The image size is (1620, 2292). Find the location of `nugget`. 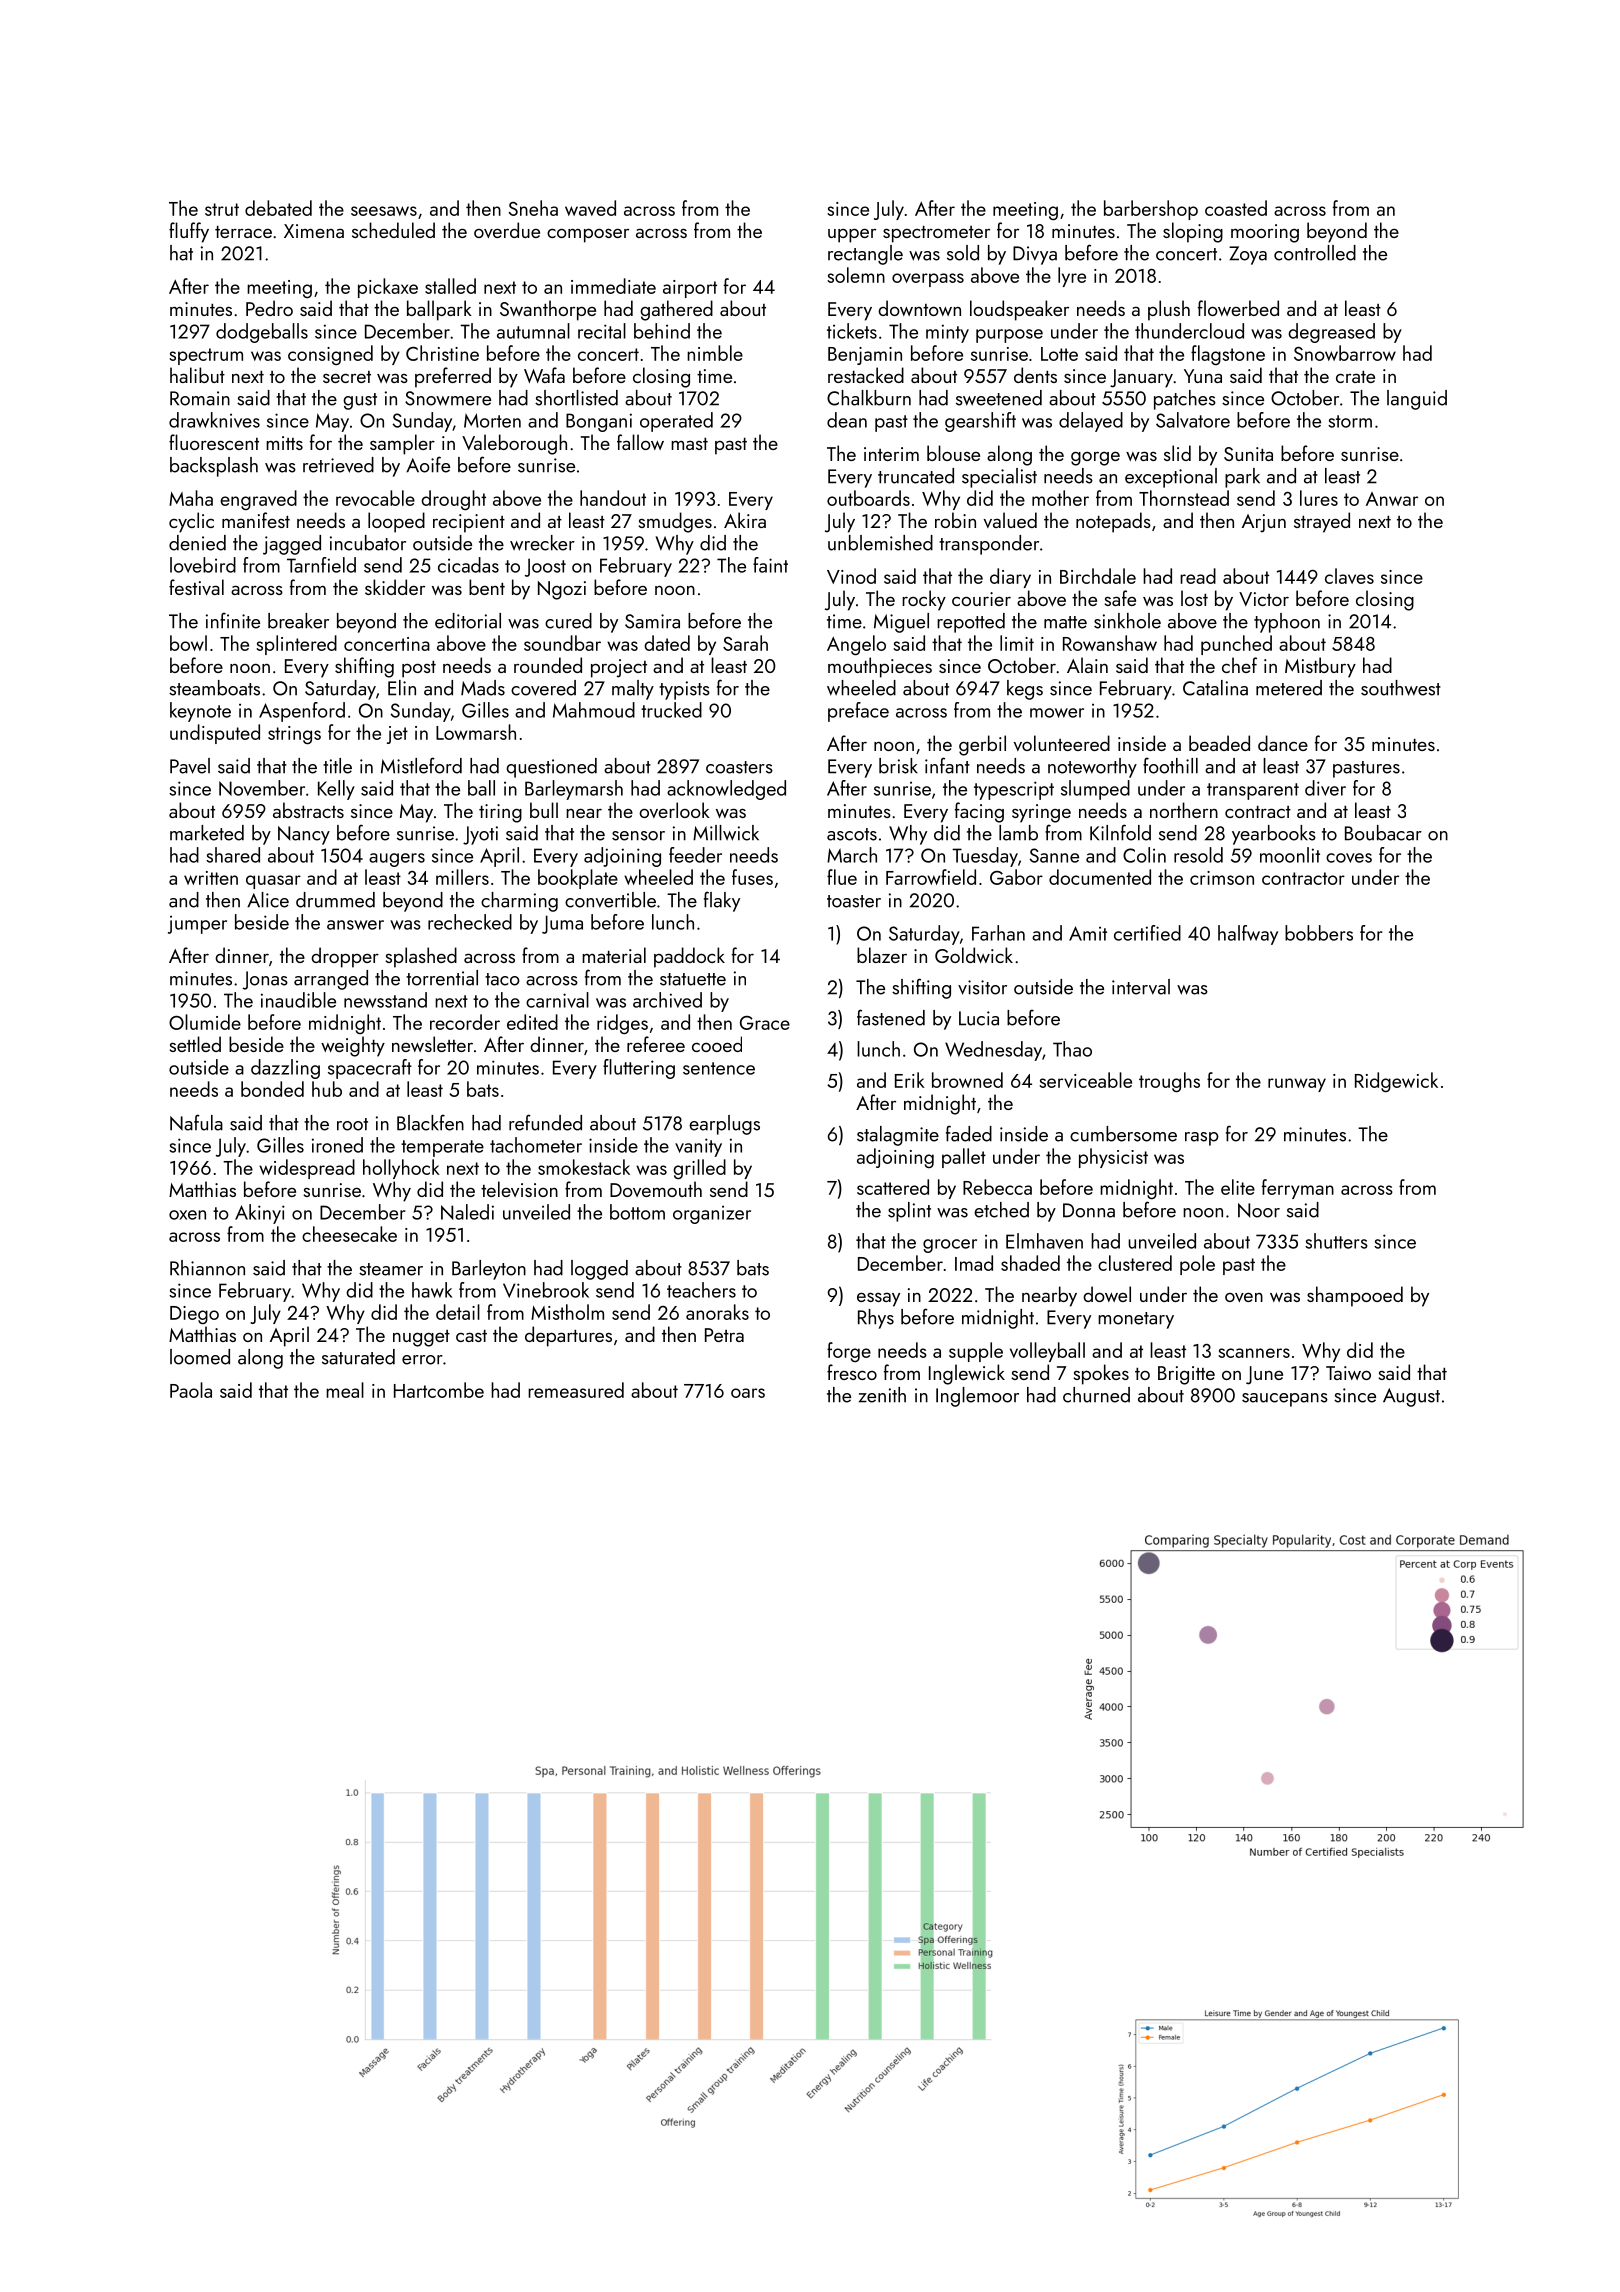

nugget is located at coordinates (421, 1338).
